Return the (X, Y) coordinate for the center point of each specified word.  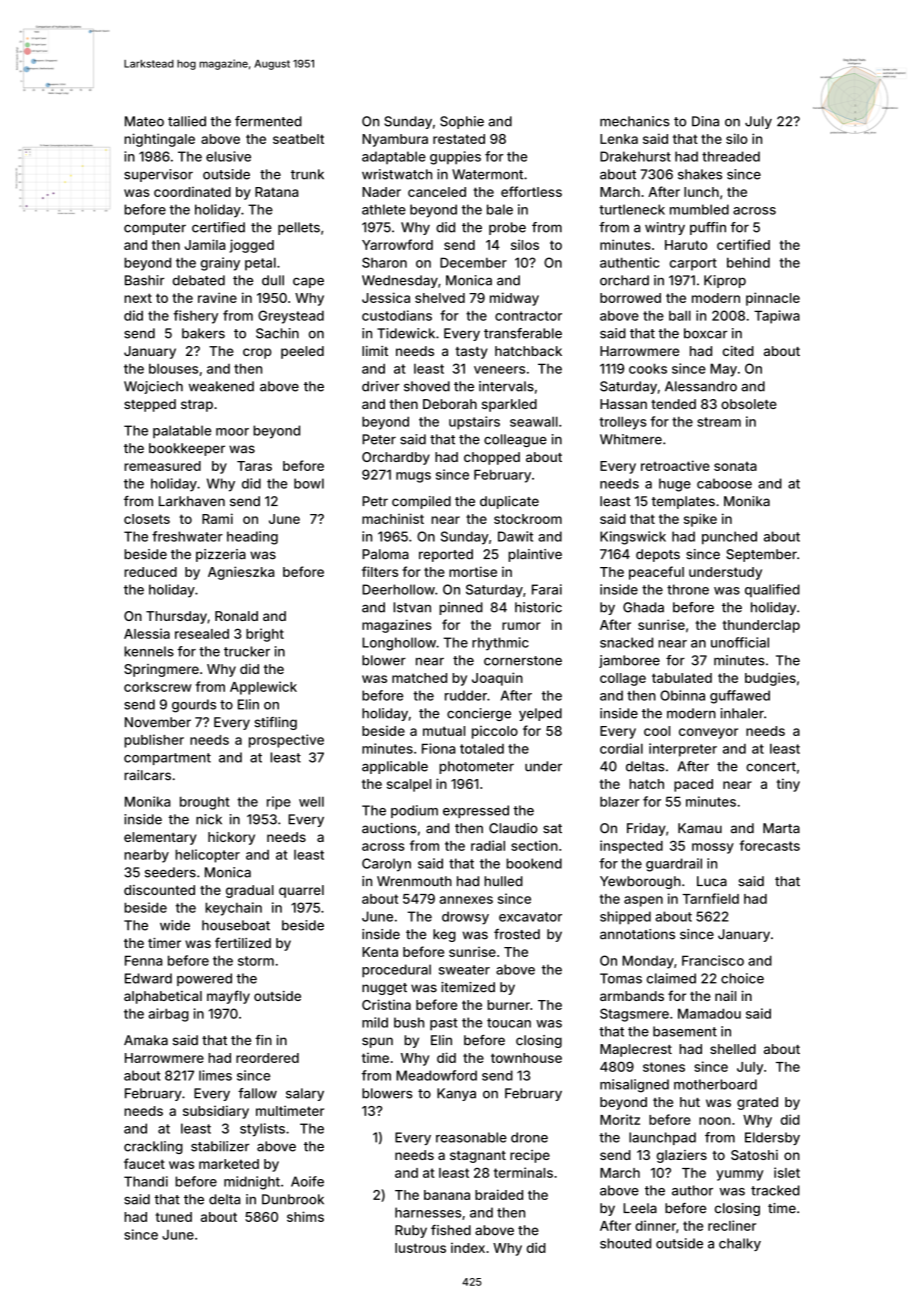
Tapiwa (777, 317)
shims (305, 1216)
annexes (466, 900)
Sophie (462, 122)
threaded (731, 156)
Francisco (713, 960)
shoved (427, 386)
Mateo (144, 121)
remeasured (162, 466)
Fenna (143, 960)
